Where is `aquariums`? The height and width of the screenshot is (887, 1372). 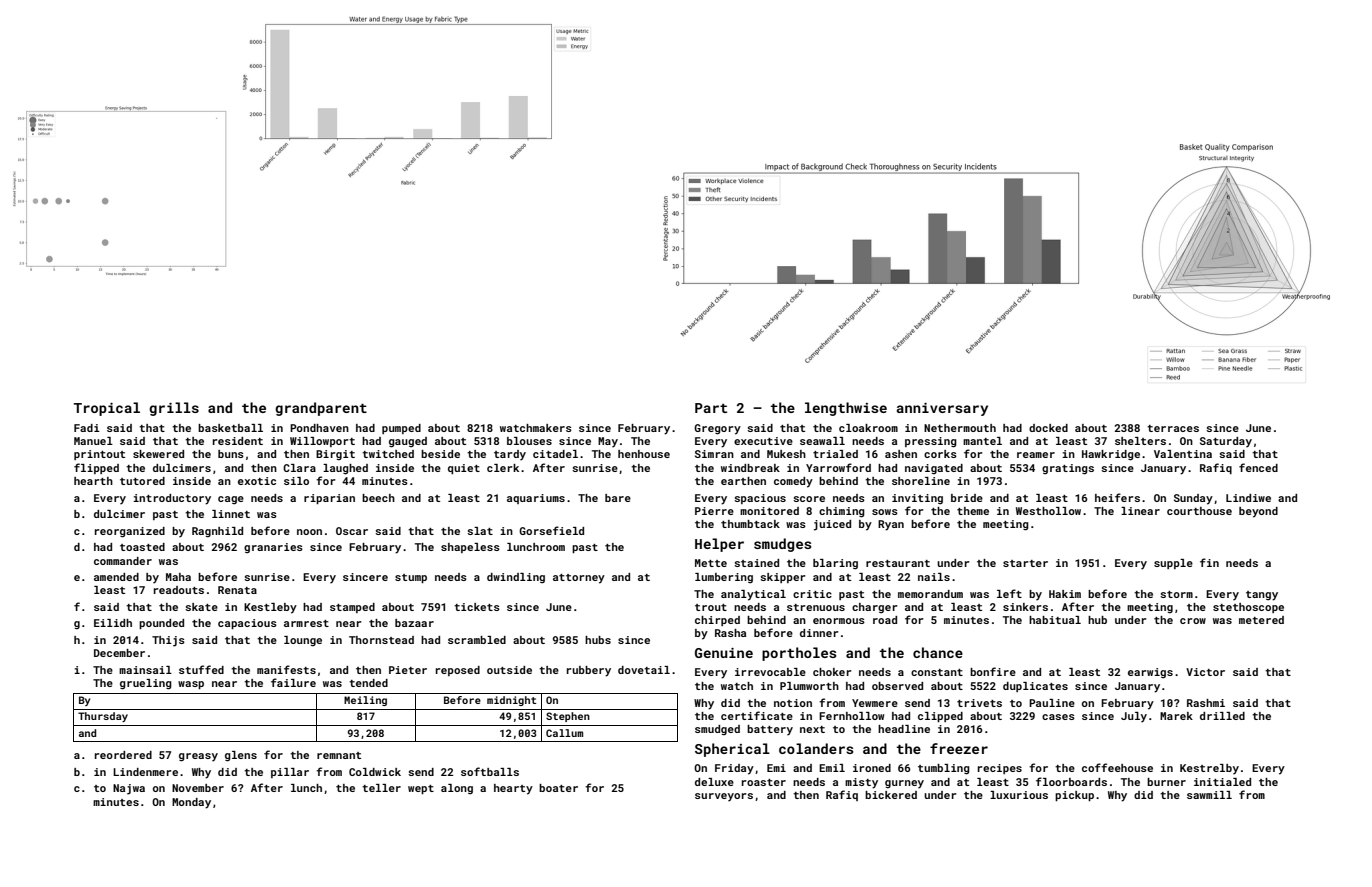
aquariums is located at coordinates (536, 499).
